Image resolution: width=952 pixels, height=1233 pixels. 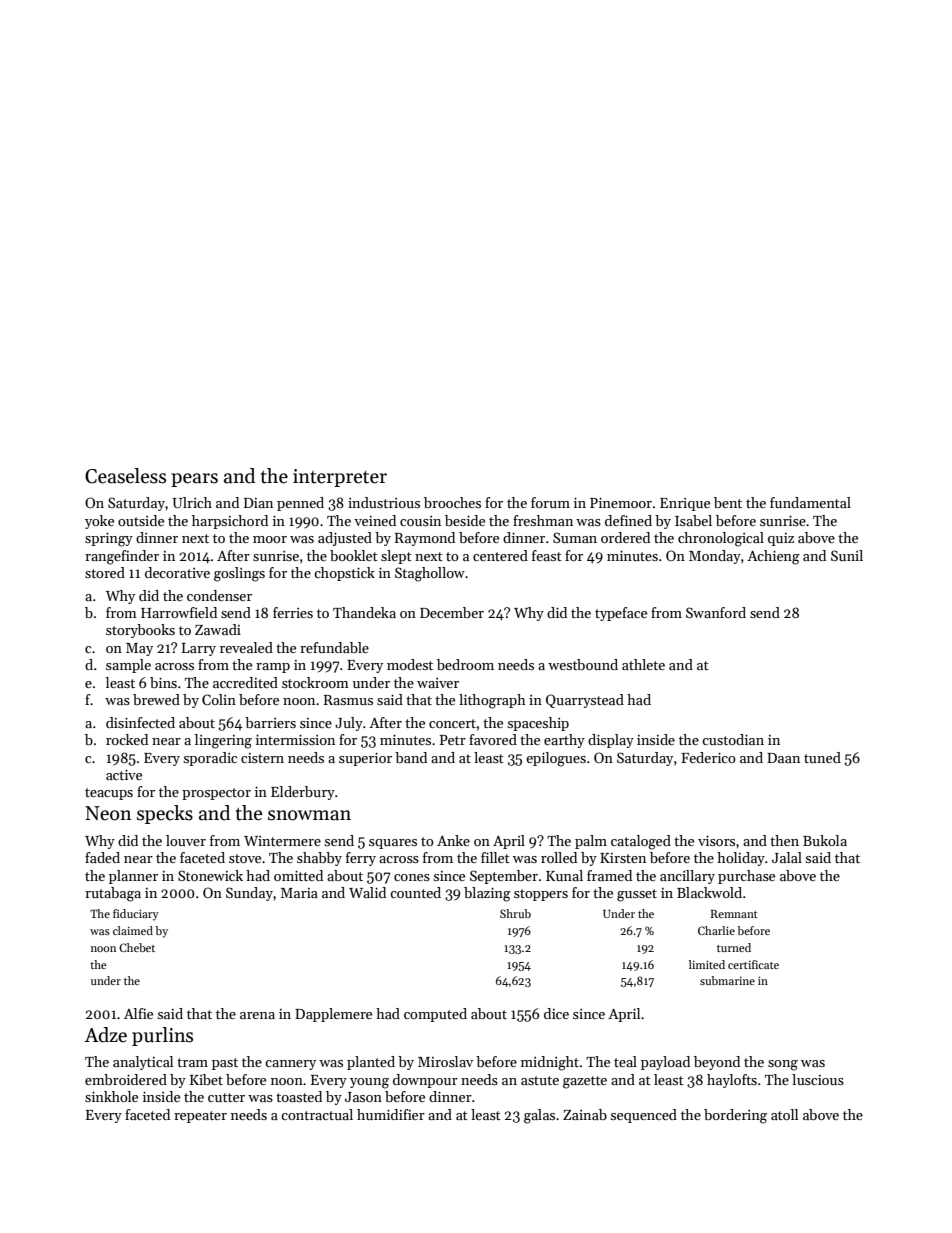 What do you see at coordinates (717, 1063) in the document?
I see `beyond` at bounding box center [717, 1063].
